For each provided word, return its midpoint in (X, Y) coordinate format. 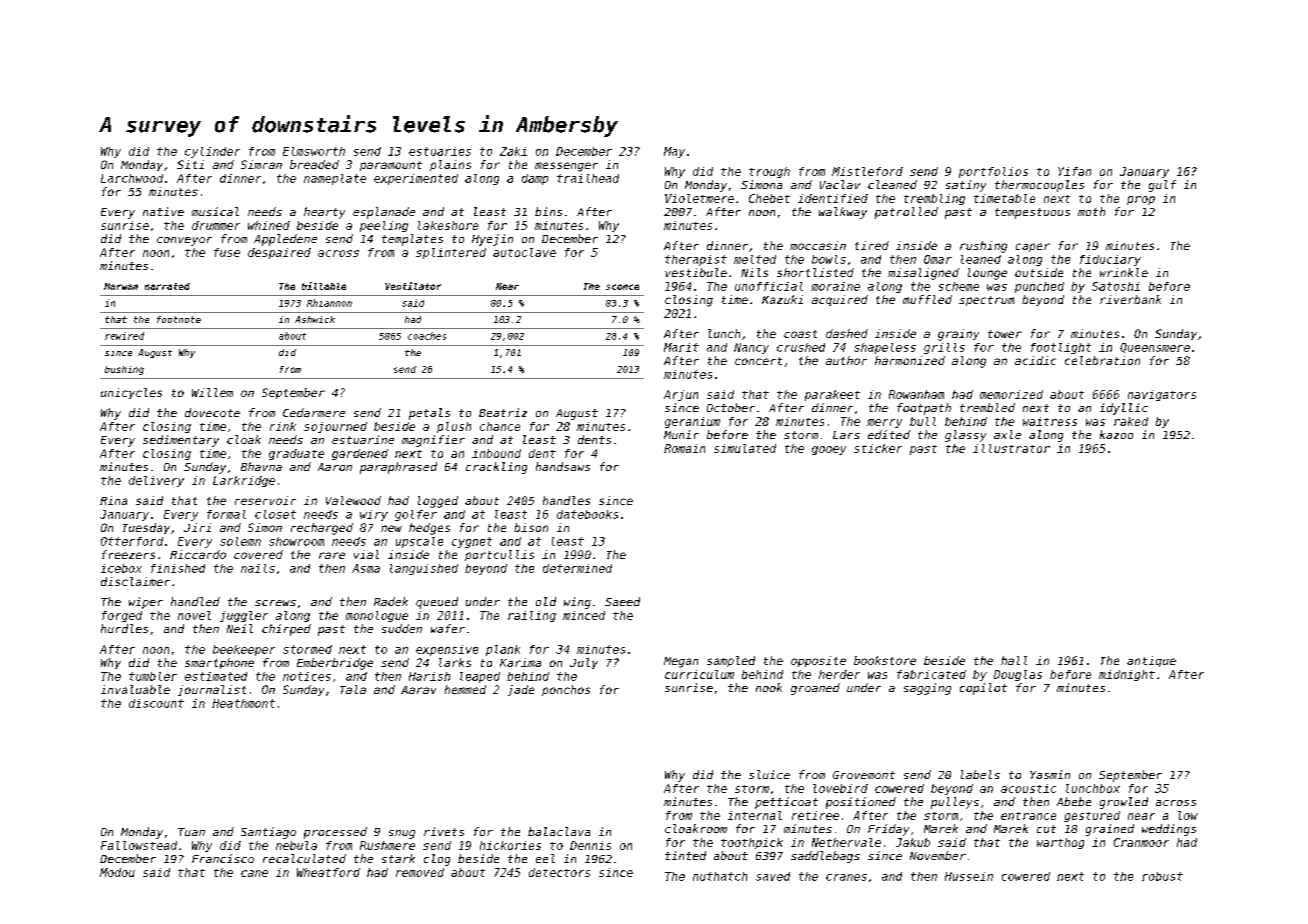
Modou (117, 872)
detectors (559, 872)
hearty (324, 213)
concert (758, 361)
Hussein (969, 876)
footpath (924, 409)
